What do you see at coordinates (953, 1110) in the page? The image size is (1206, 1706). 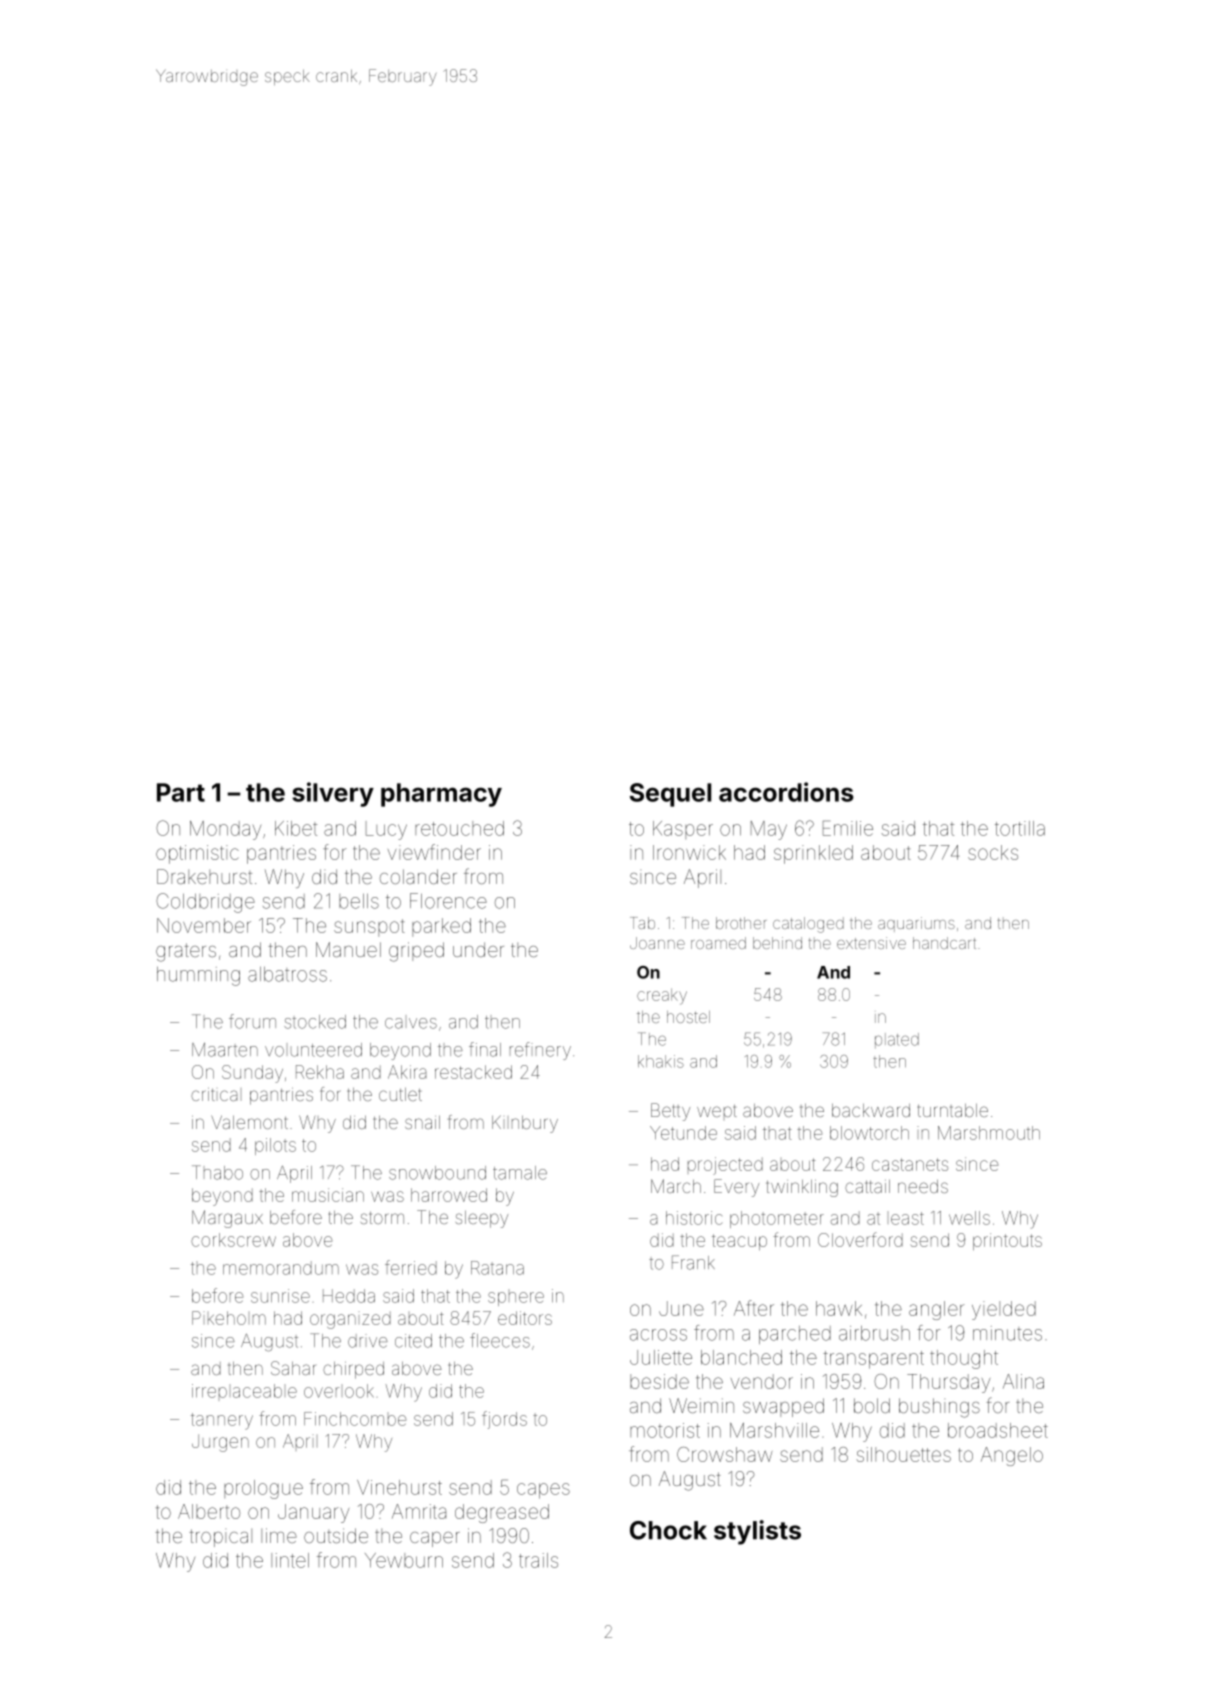 I see `turntable` at bounding box center [953, 1110].
